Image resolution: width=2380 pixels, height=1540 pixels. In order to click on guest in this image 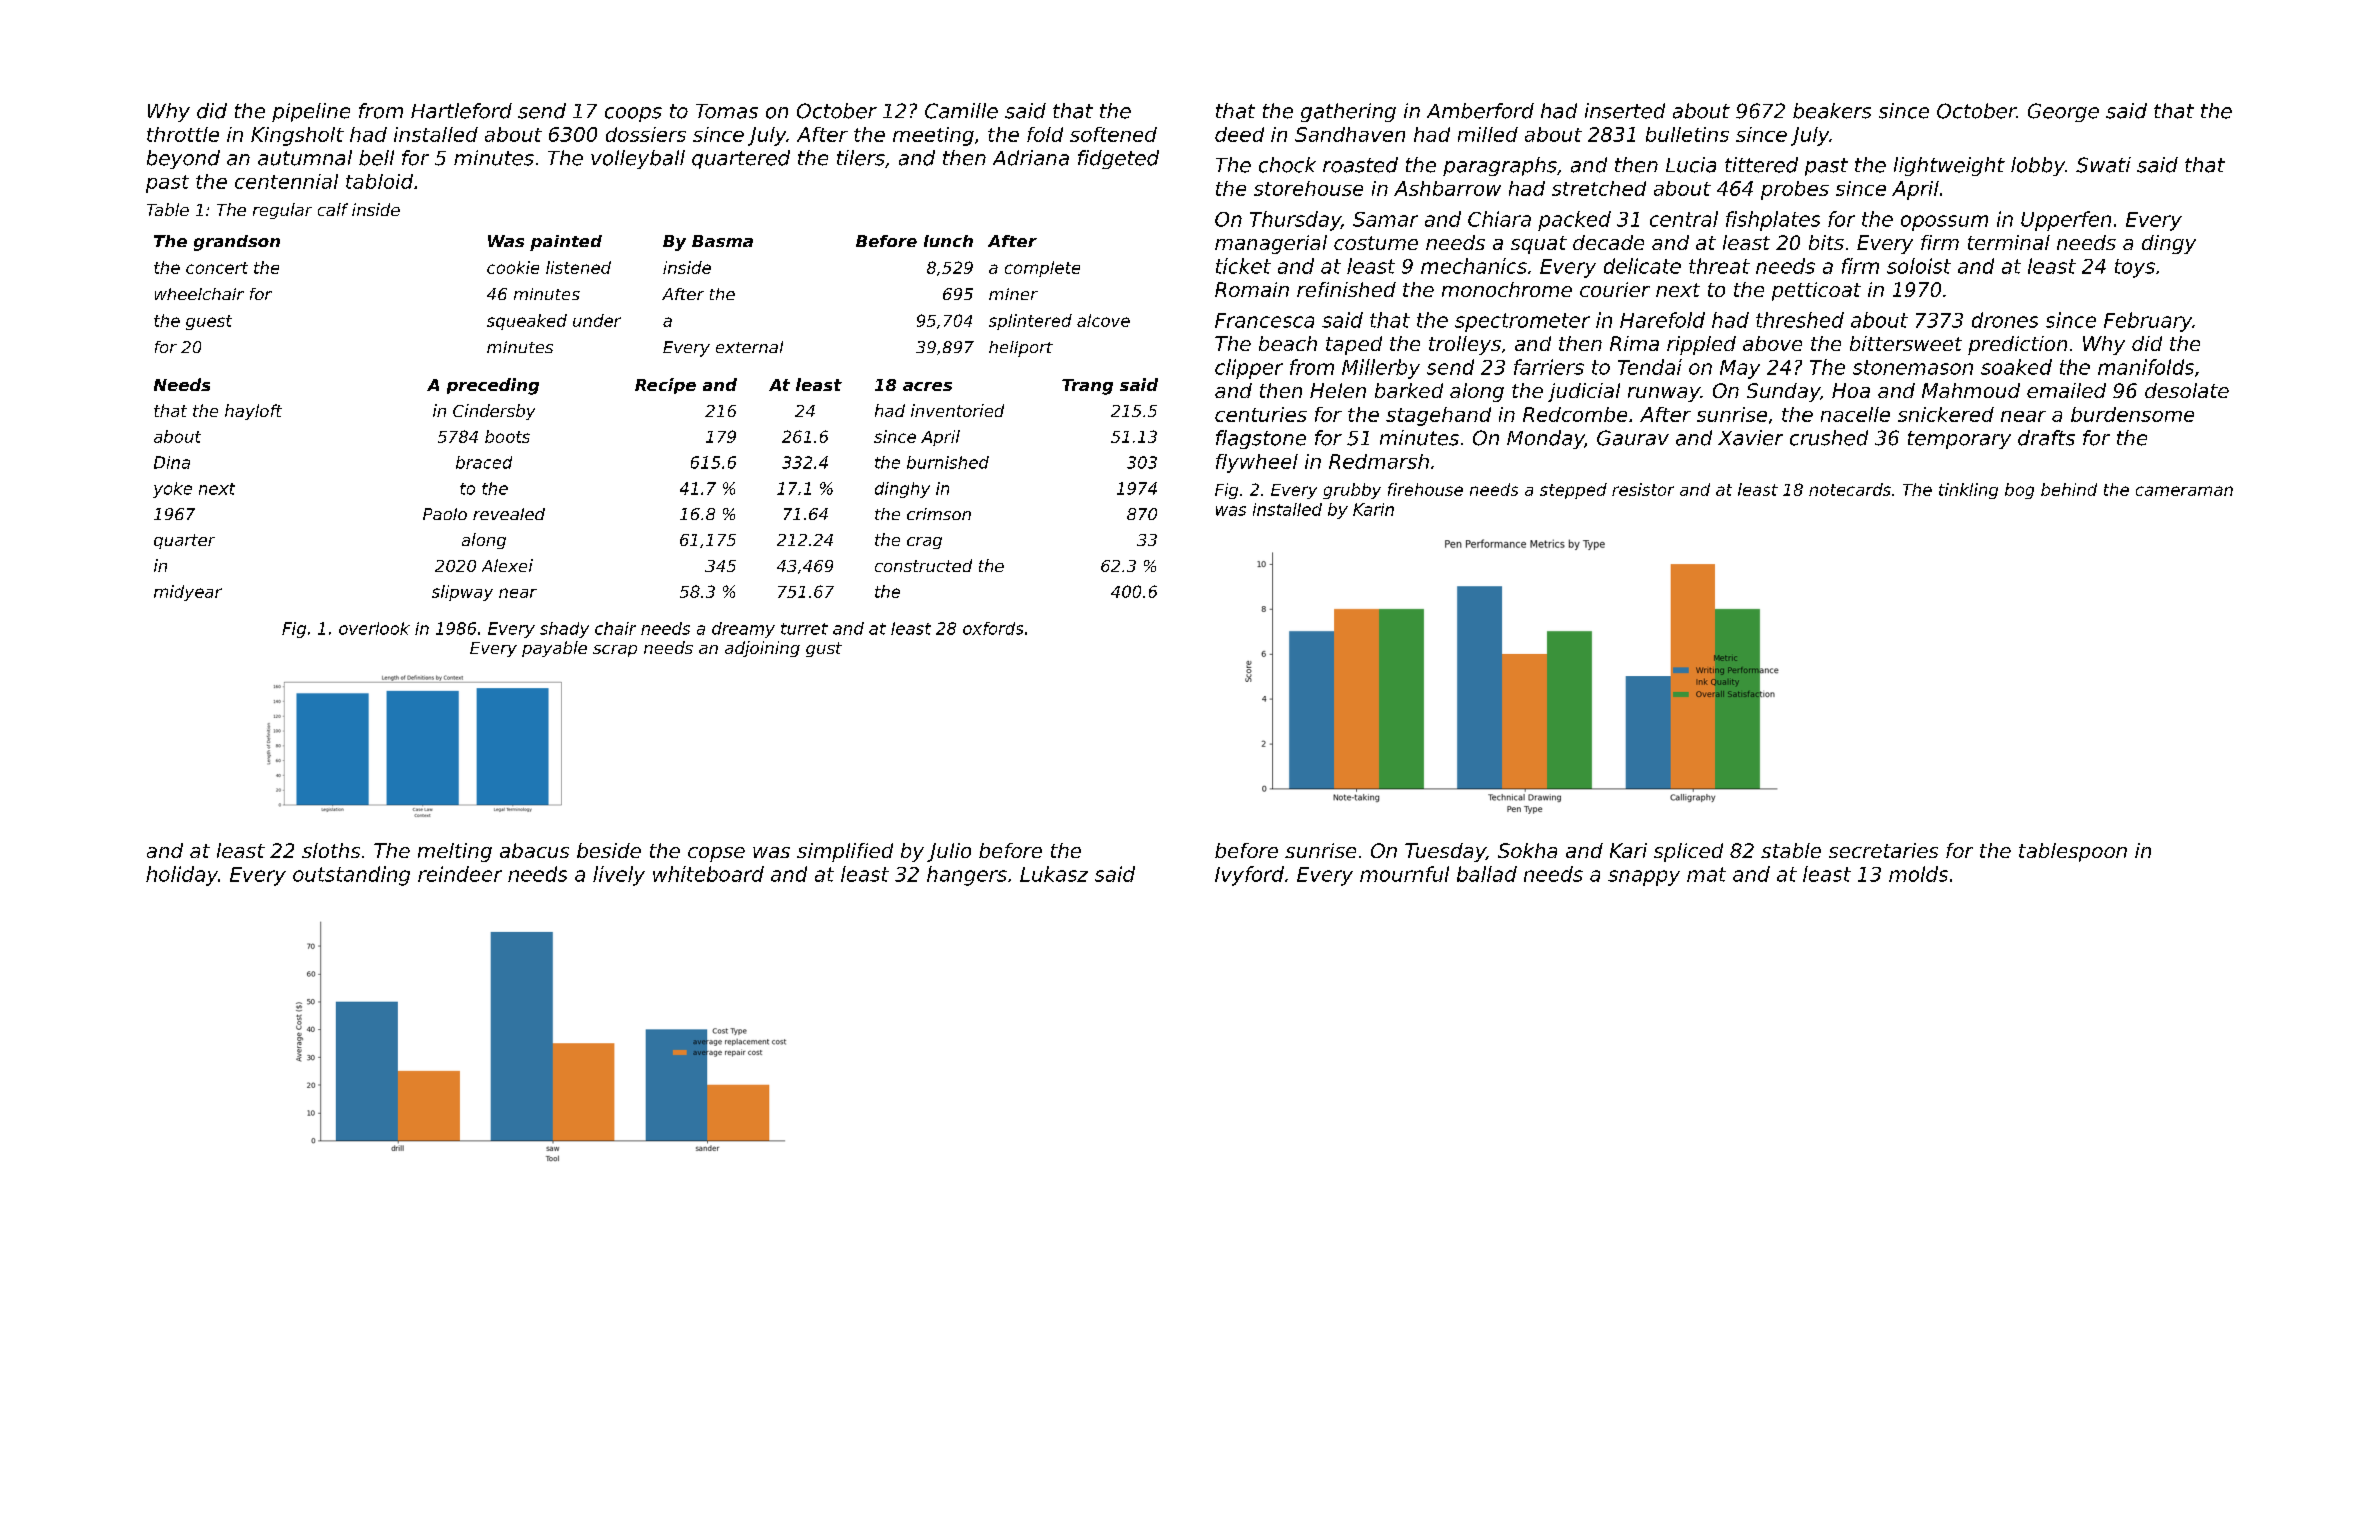, I will do `click(209, 322)`.
